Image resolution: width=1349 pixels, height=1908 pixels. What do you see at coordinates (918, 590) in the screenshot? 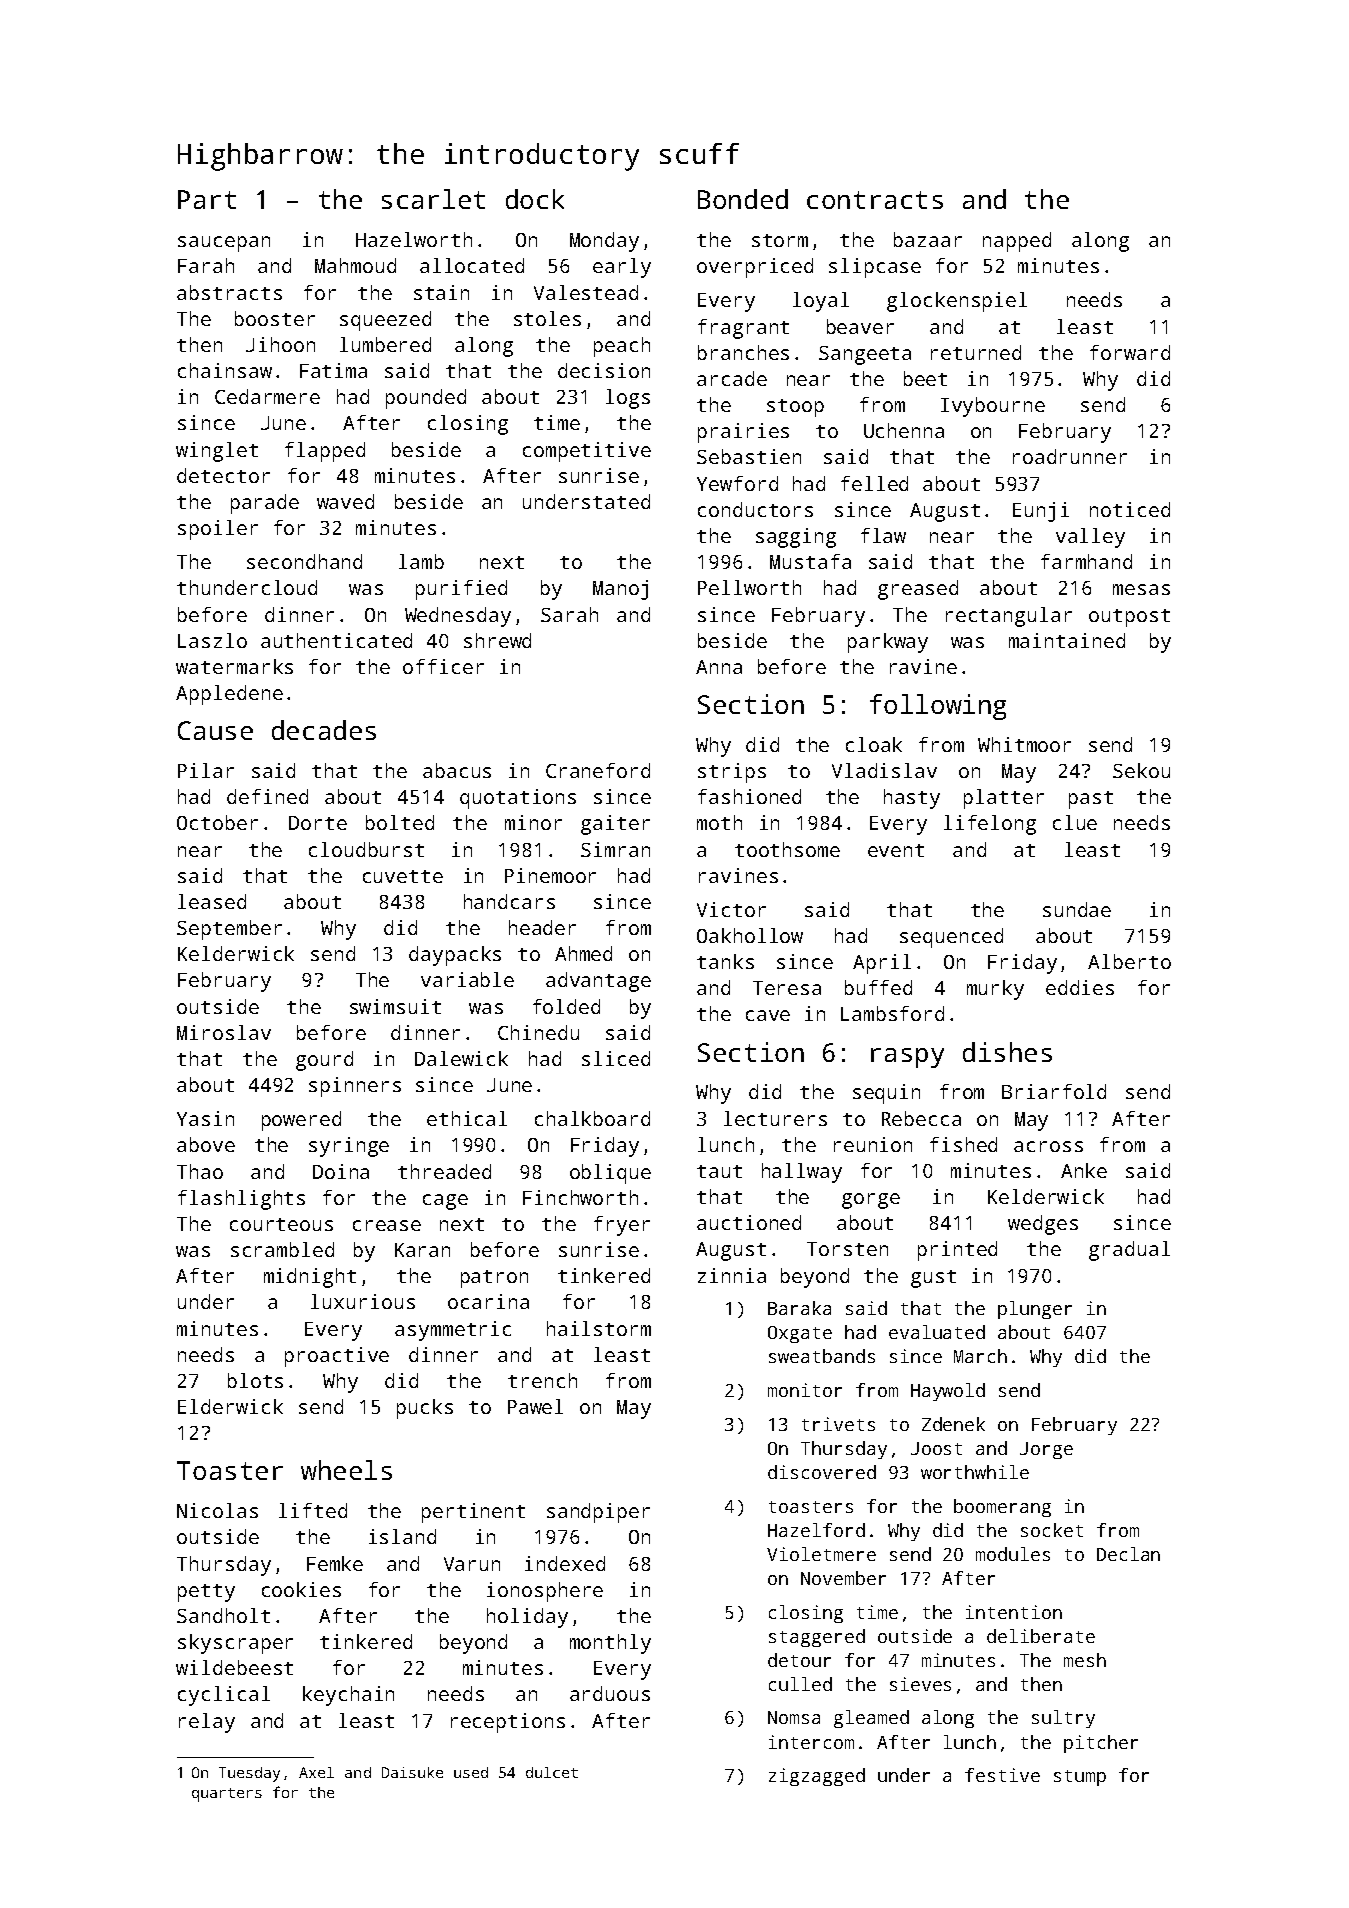
I see `greased` at bounding box center [918, 590].
